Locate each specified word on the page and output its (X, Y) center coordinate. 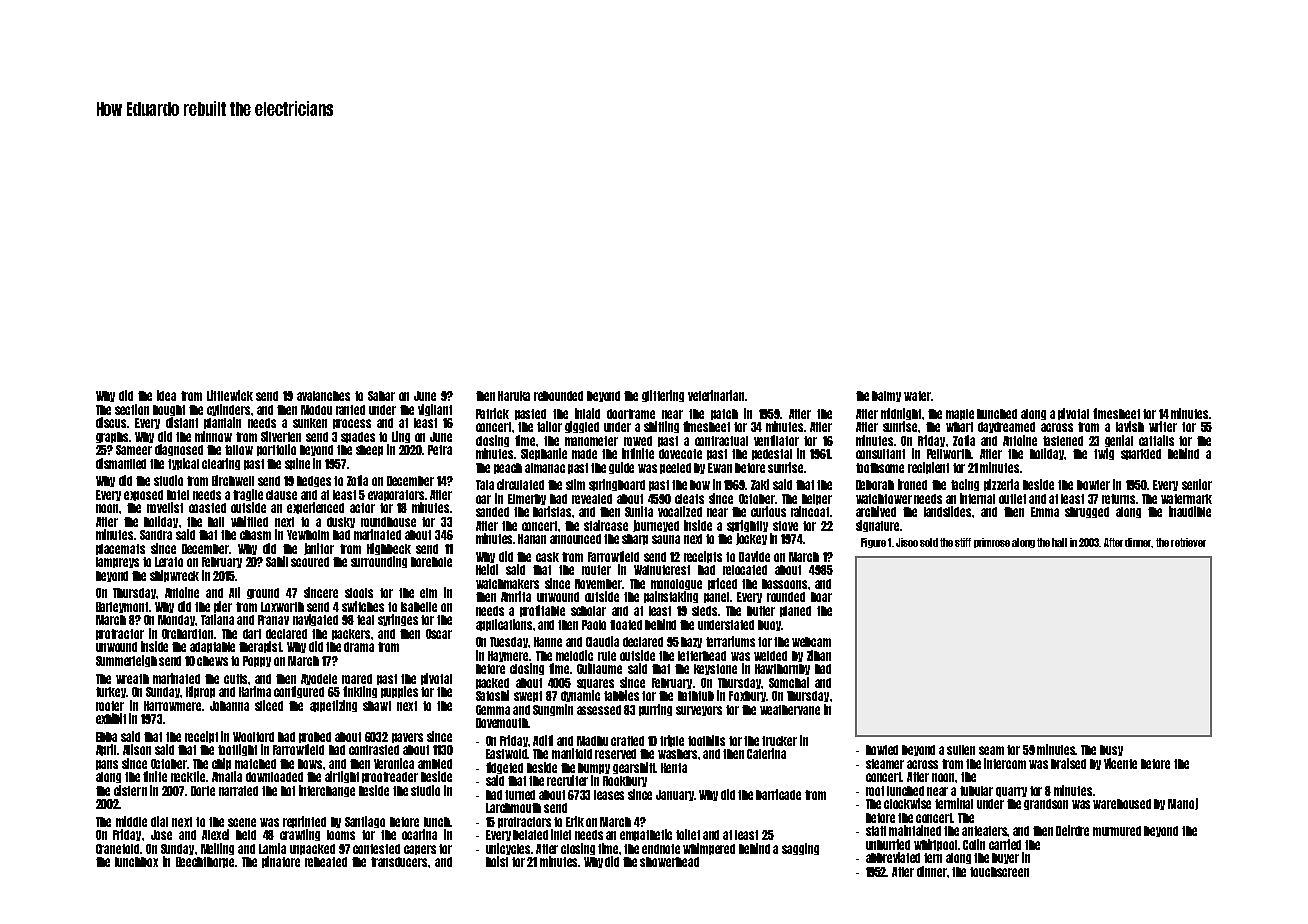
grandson (1046, 804)
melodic (574, 655)
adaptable (212, 647)
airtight (342, 777)
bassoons (784, 584)
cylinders (228, 410)
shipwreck (174, 576)
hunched (997, 414)
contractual (721, 441)
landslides (947, 511)
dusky (341, 522)
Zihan (819, 655)
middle (131, 821)
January (675, 795)
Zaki (760, 484)
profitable (542, 611)
